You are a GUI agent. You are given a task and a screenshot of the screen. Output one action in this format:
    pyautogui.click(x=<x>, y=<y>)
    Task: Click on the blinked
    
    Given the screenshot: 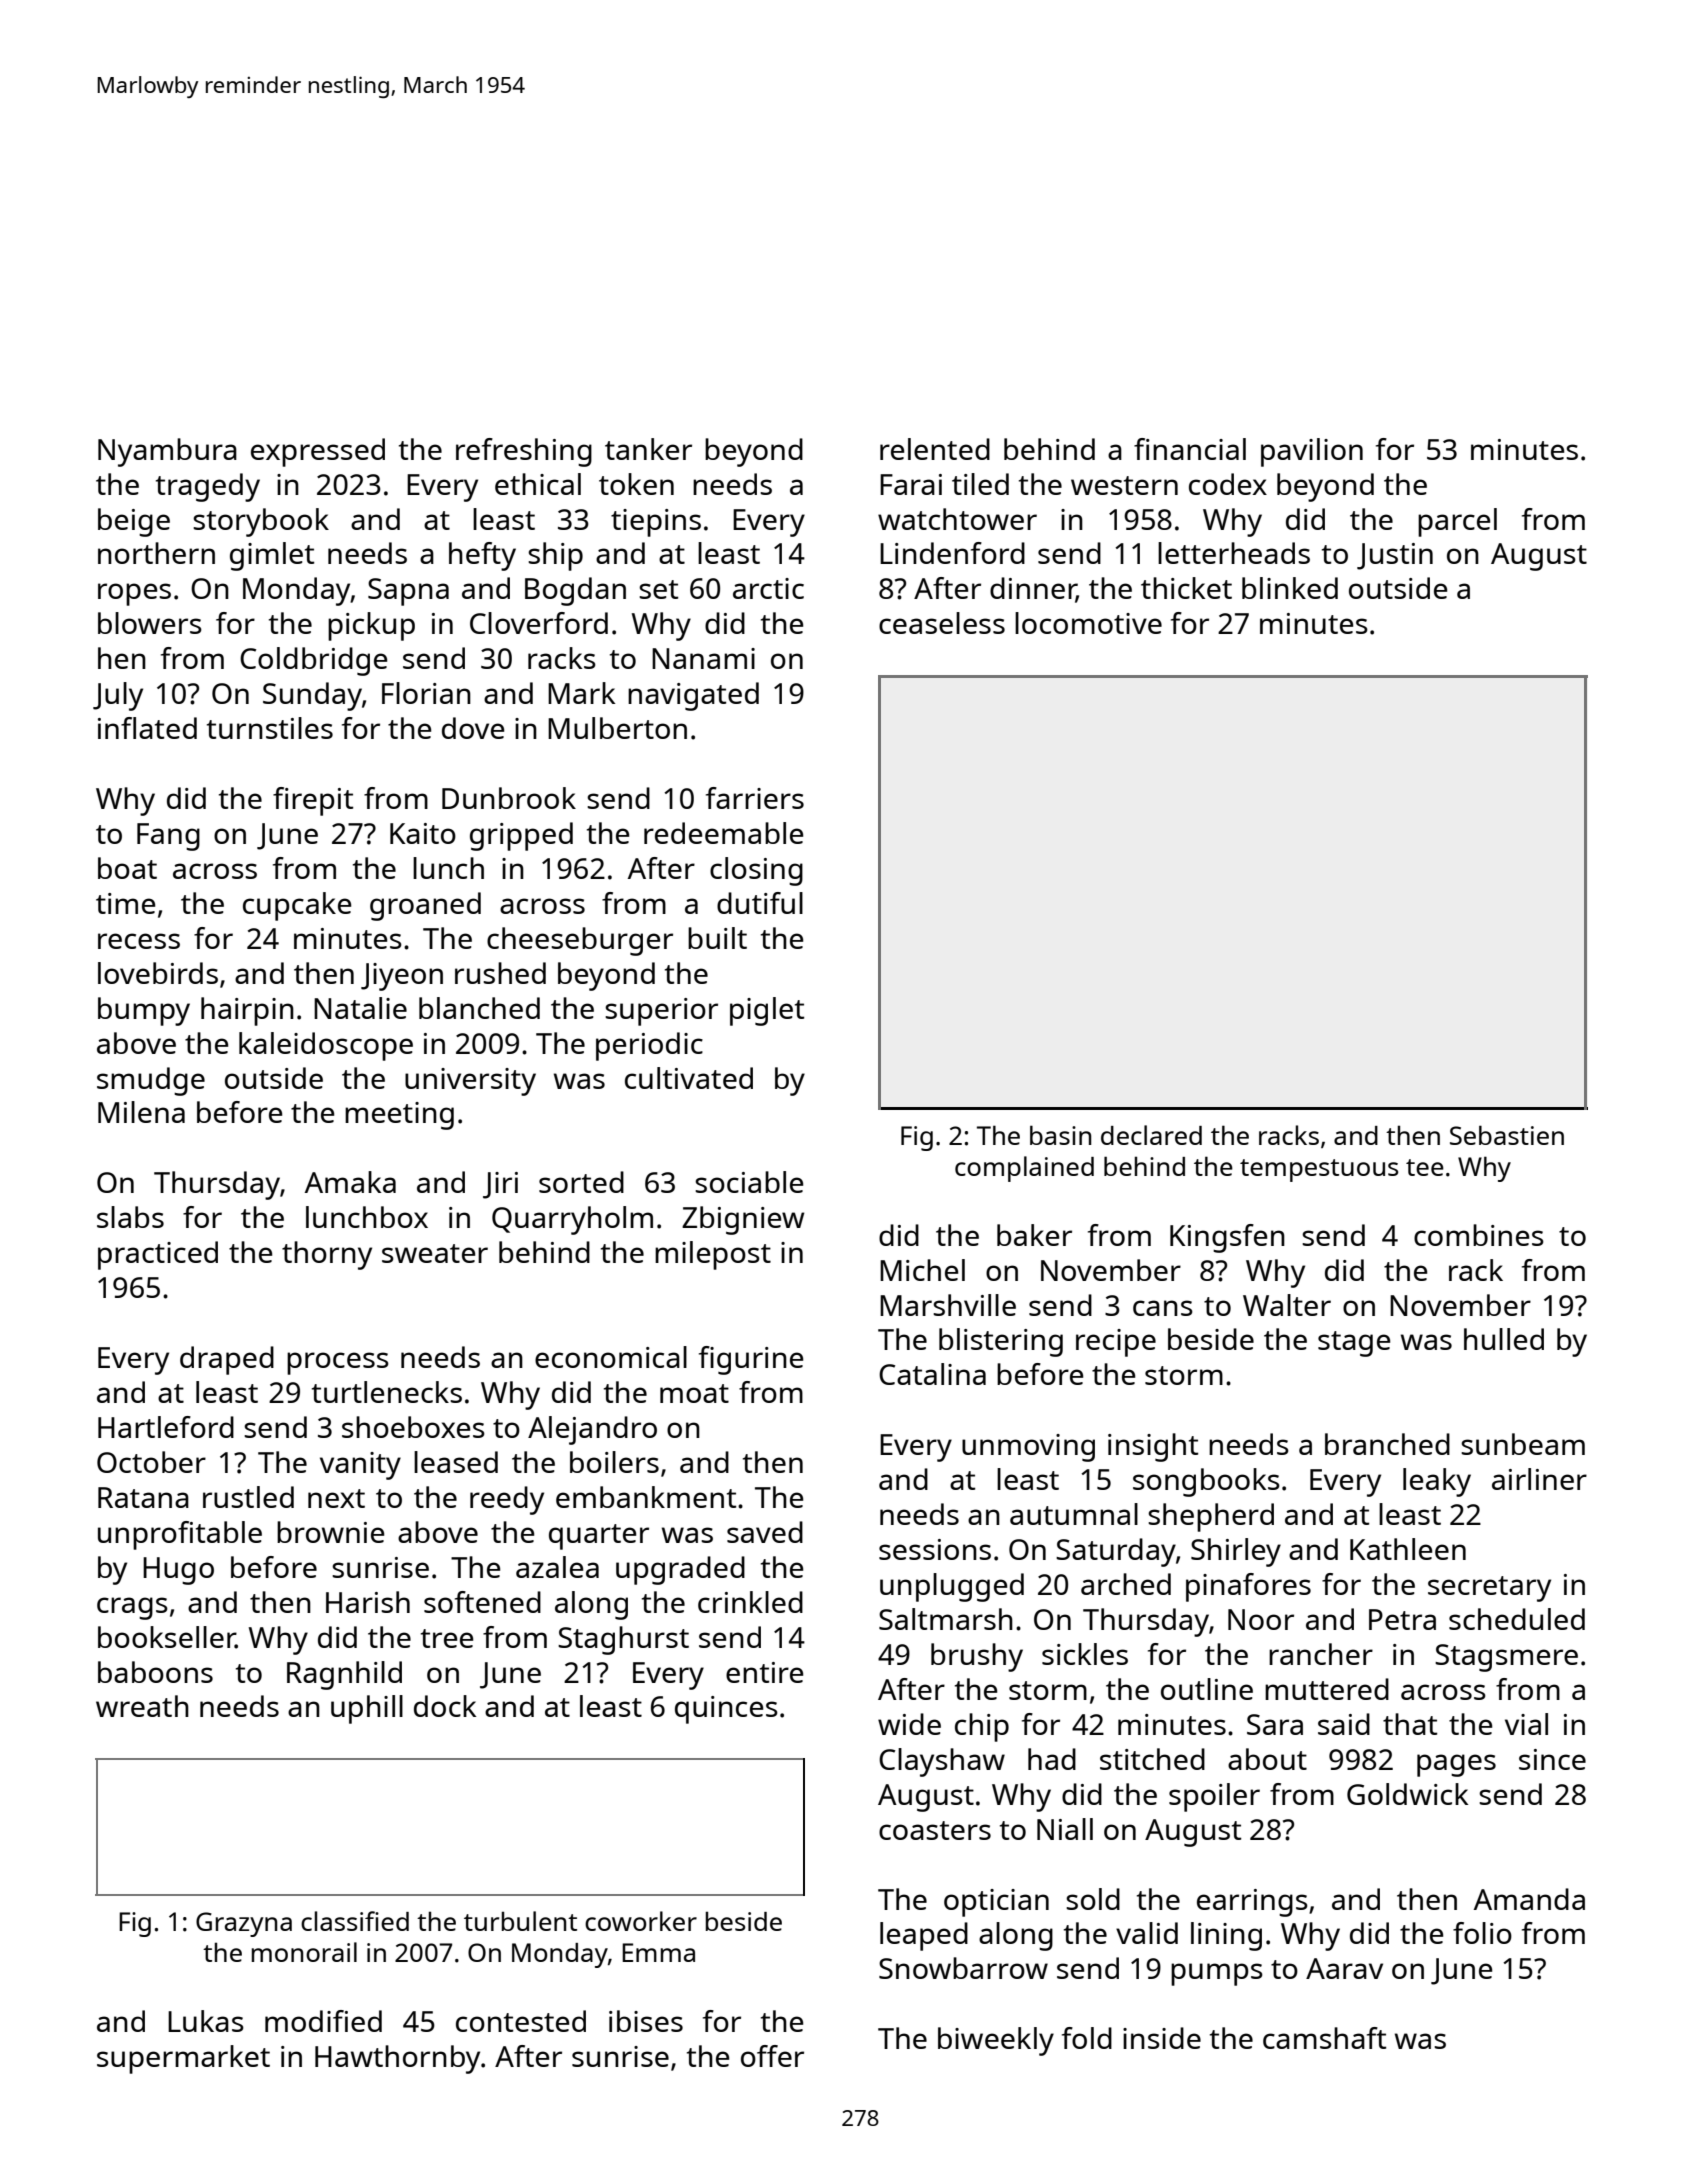 What is the action you would take?
    pyautogui.click(x=1290, y=588)
